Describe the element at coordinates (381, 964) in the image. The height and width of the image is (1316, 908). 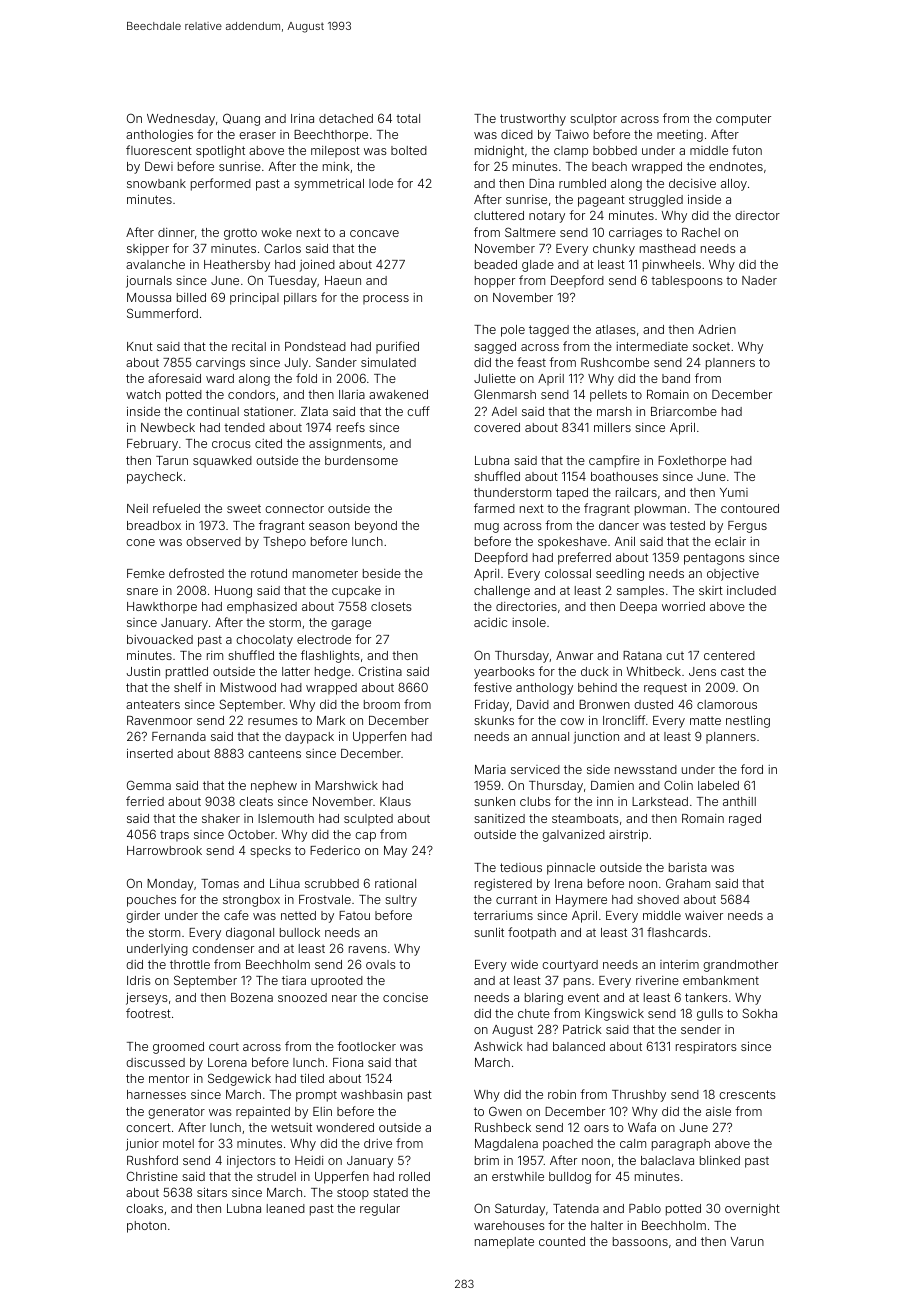
I see `ovals` at that location.
